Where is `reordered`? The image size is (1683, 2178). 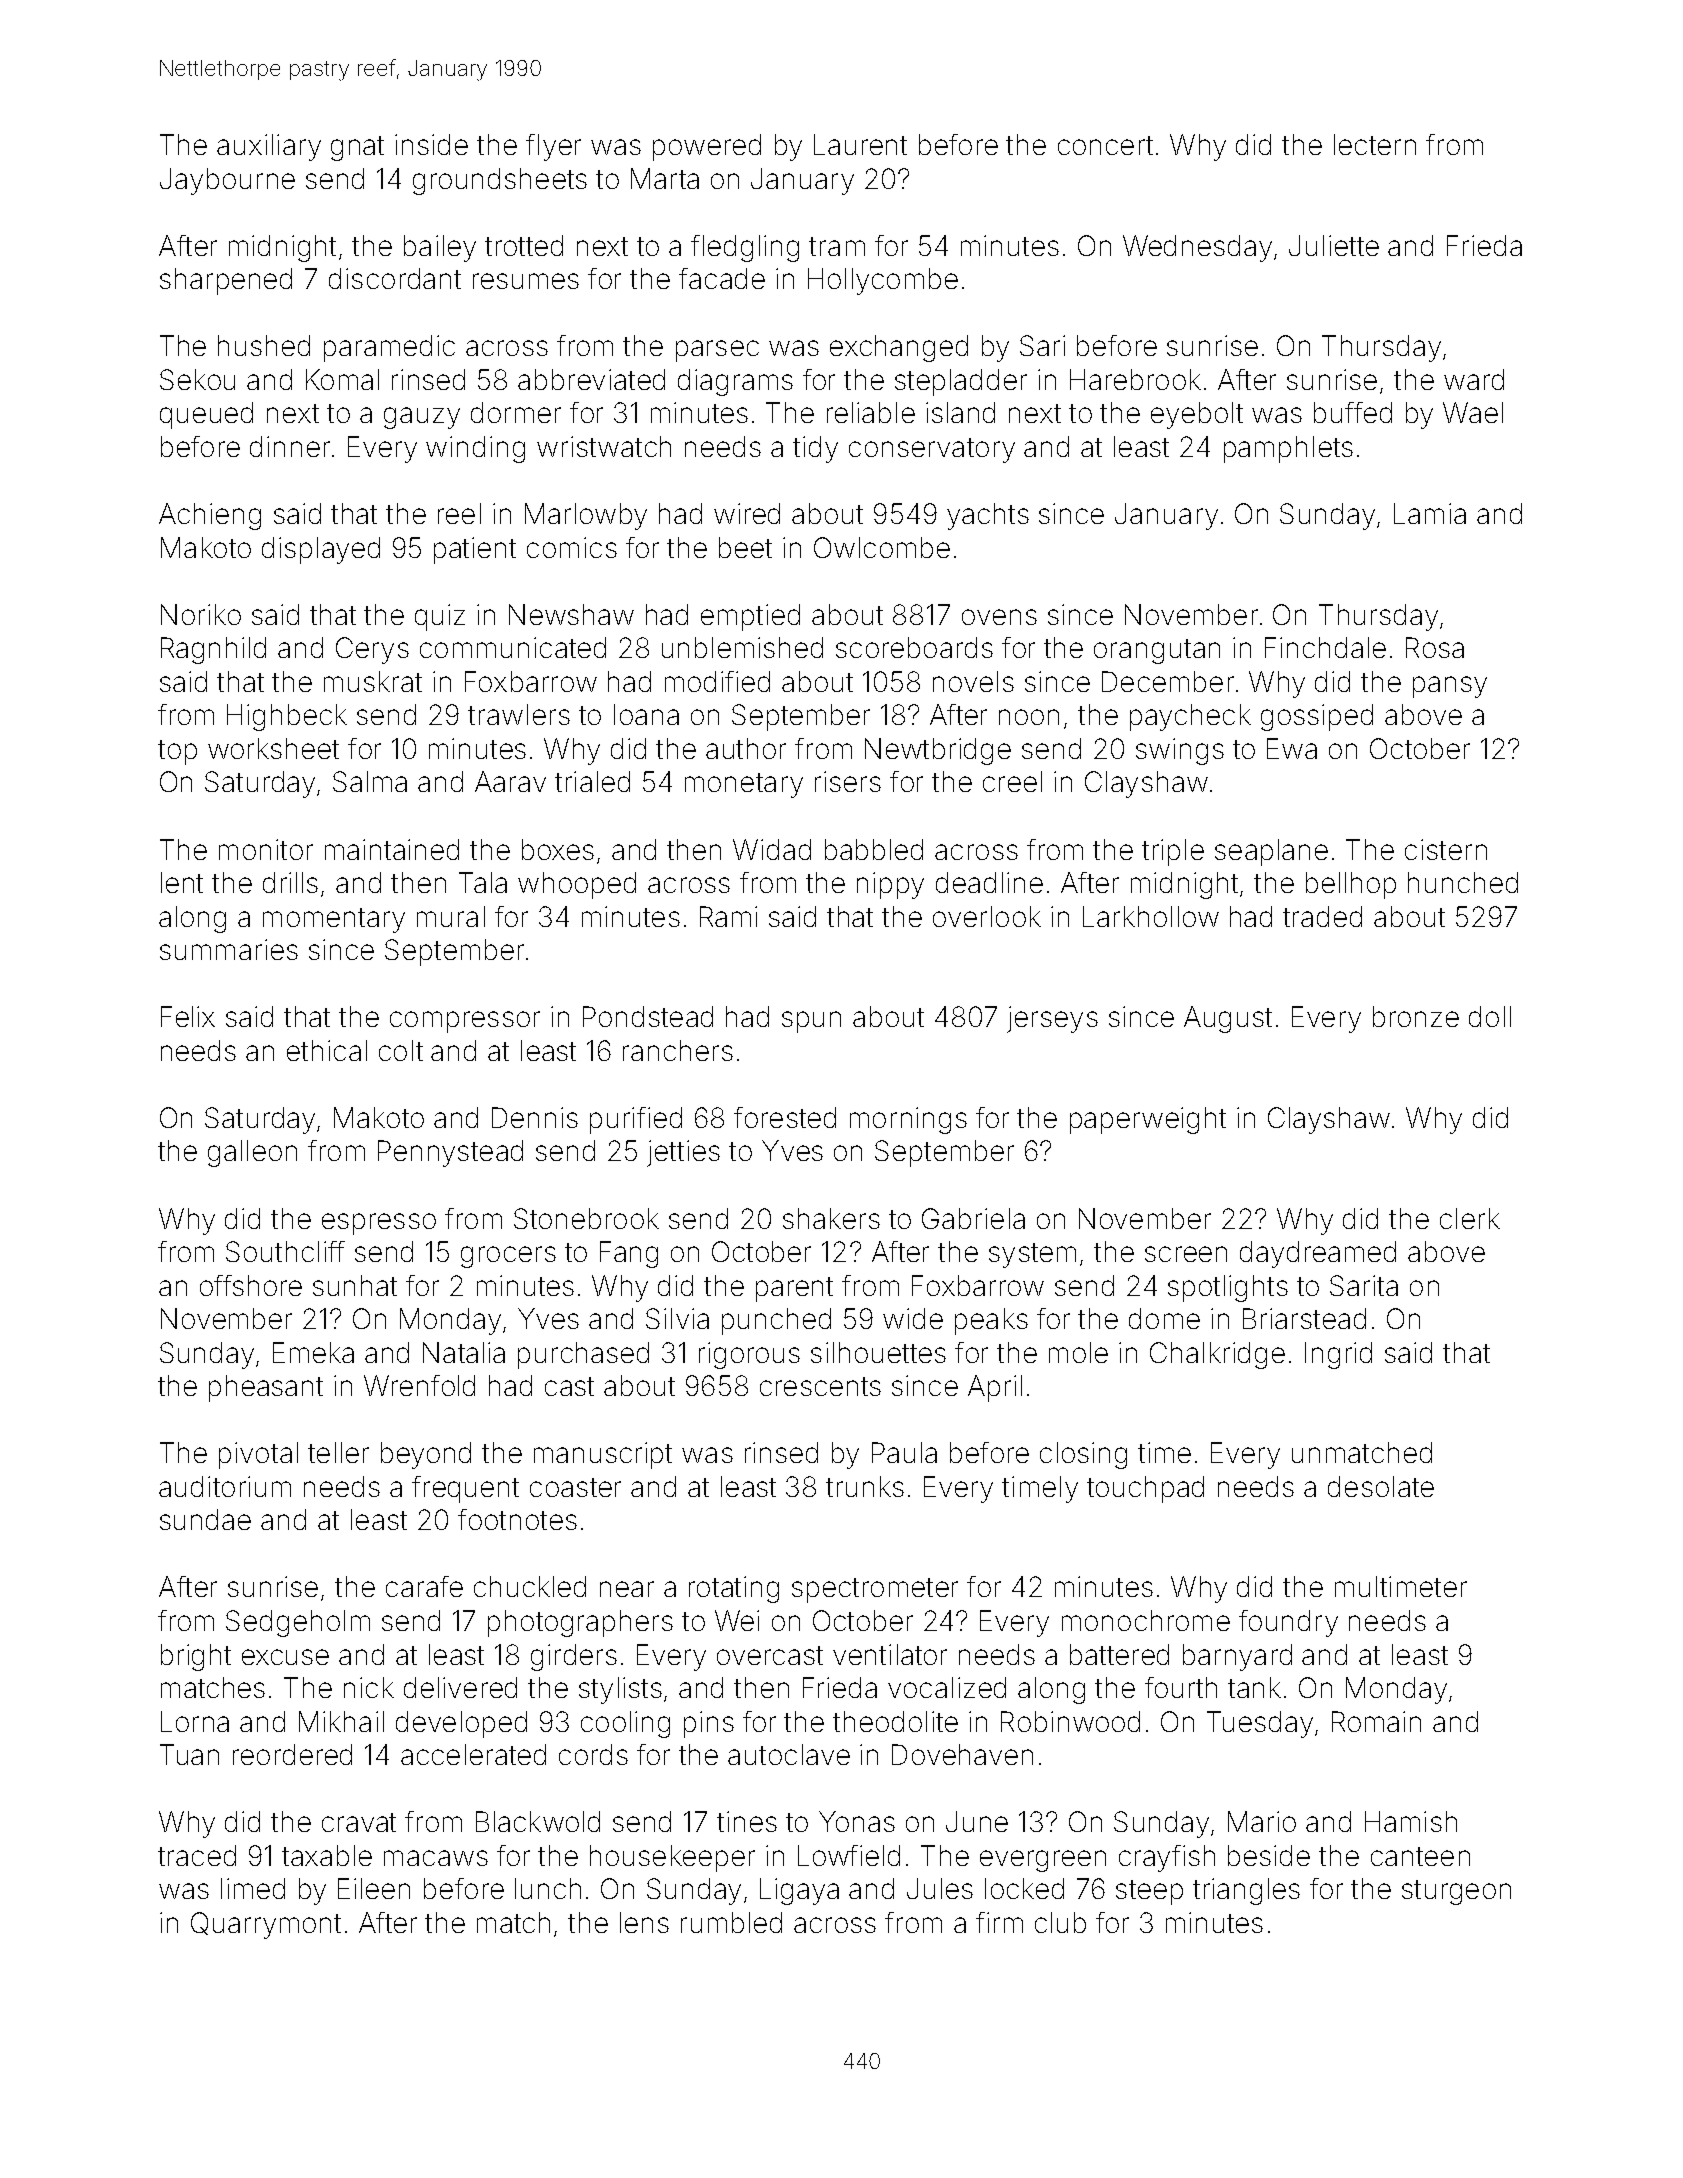 reordered is located at coordinates (292, 1754).
